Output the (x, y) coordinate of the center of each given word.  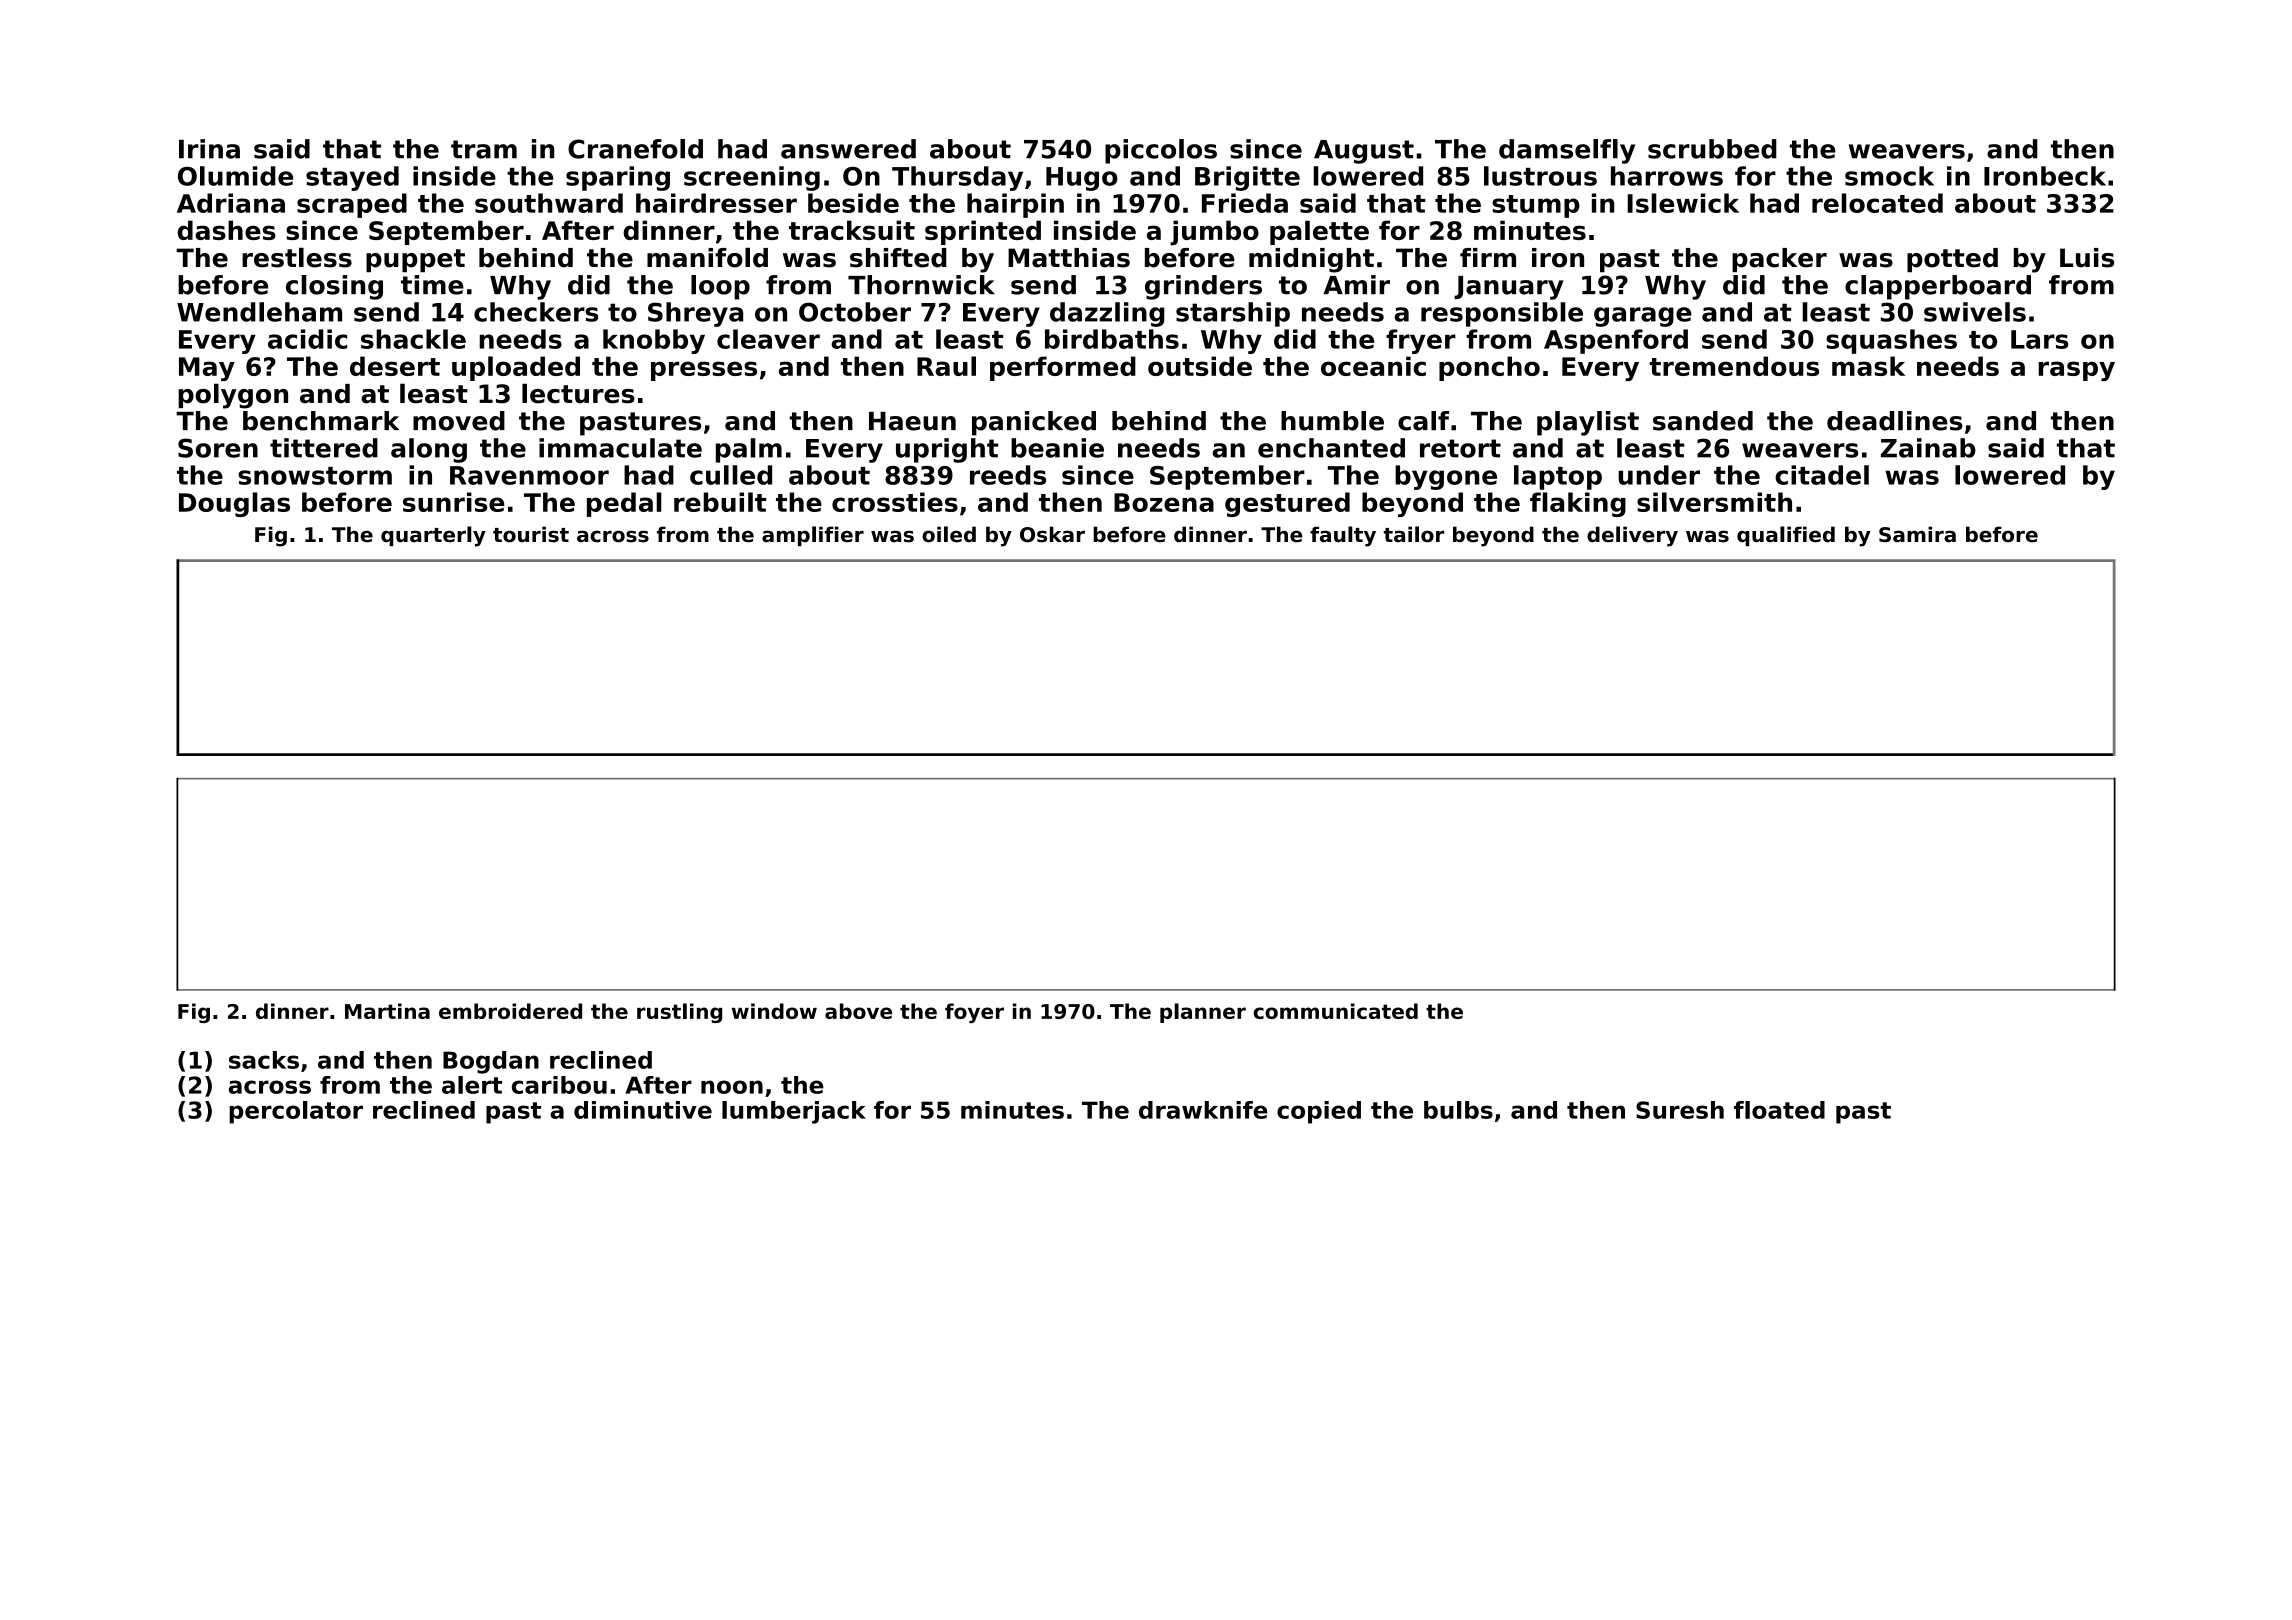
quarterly (433, 536)
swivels (1975, 312)
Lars (2039, 339)
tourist (531, 534)
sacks (264, 1060)
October (855, 312)
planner (1203, 1013)
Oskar (1052, 534)
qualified (1786, 536)
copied (1319, 1112)
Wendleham (259, 312)
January (1509, 288)
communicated (1335, 1011)
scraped (352, 205)
